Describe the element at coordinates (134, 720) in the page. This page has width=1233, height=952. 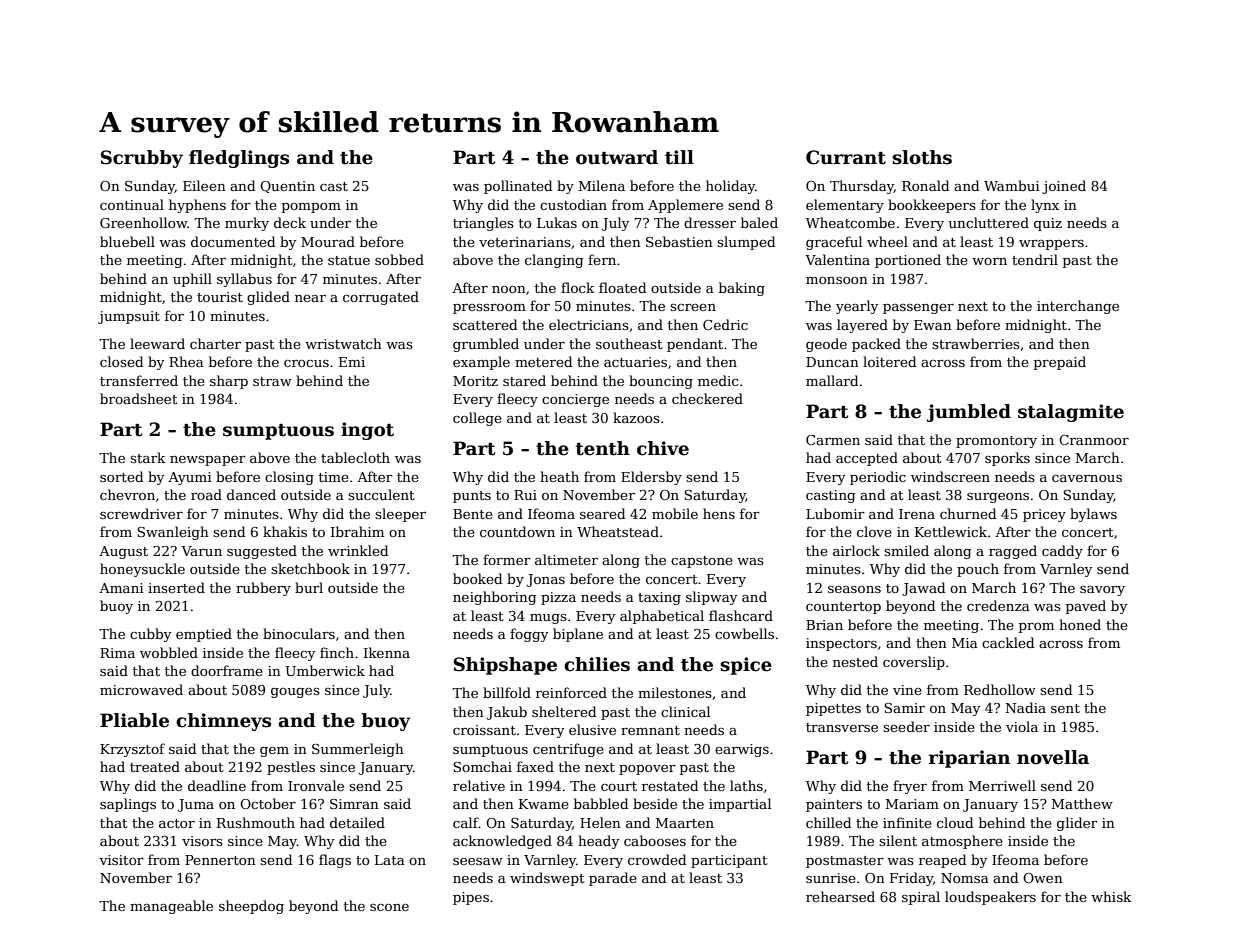
I see `Pliable` at that location.
